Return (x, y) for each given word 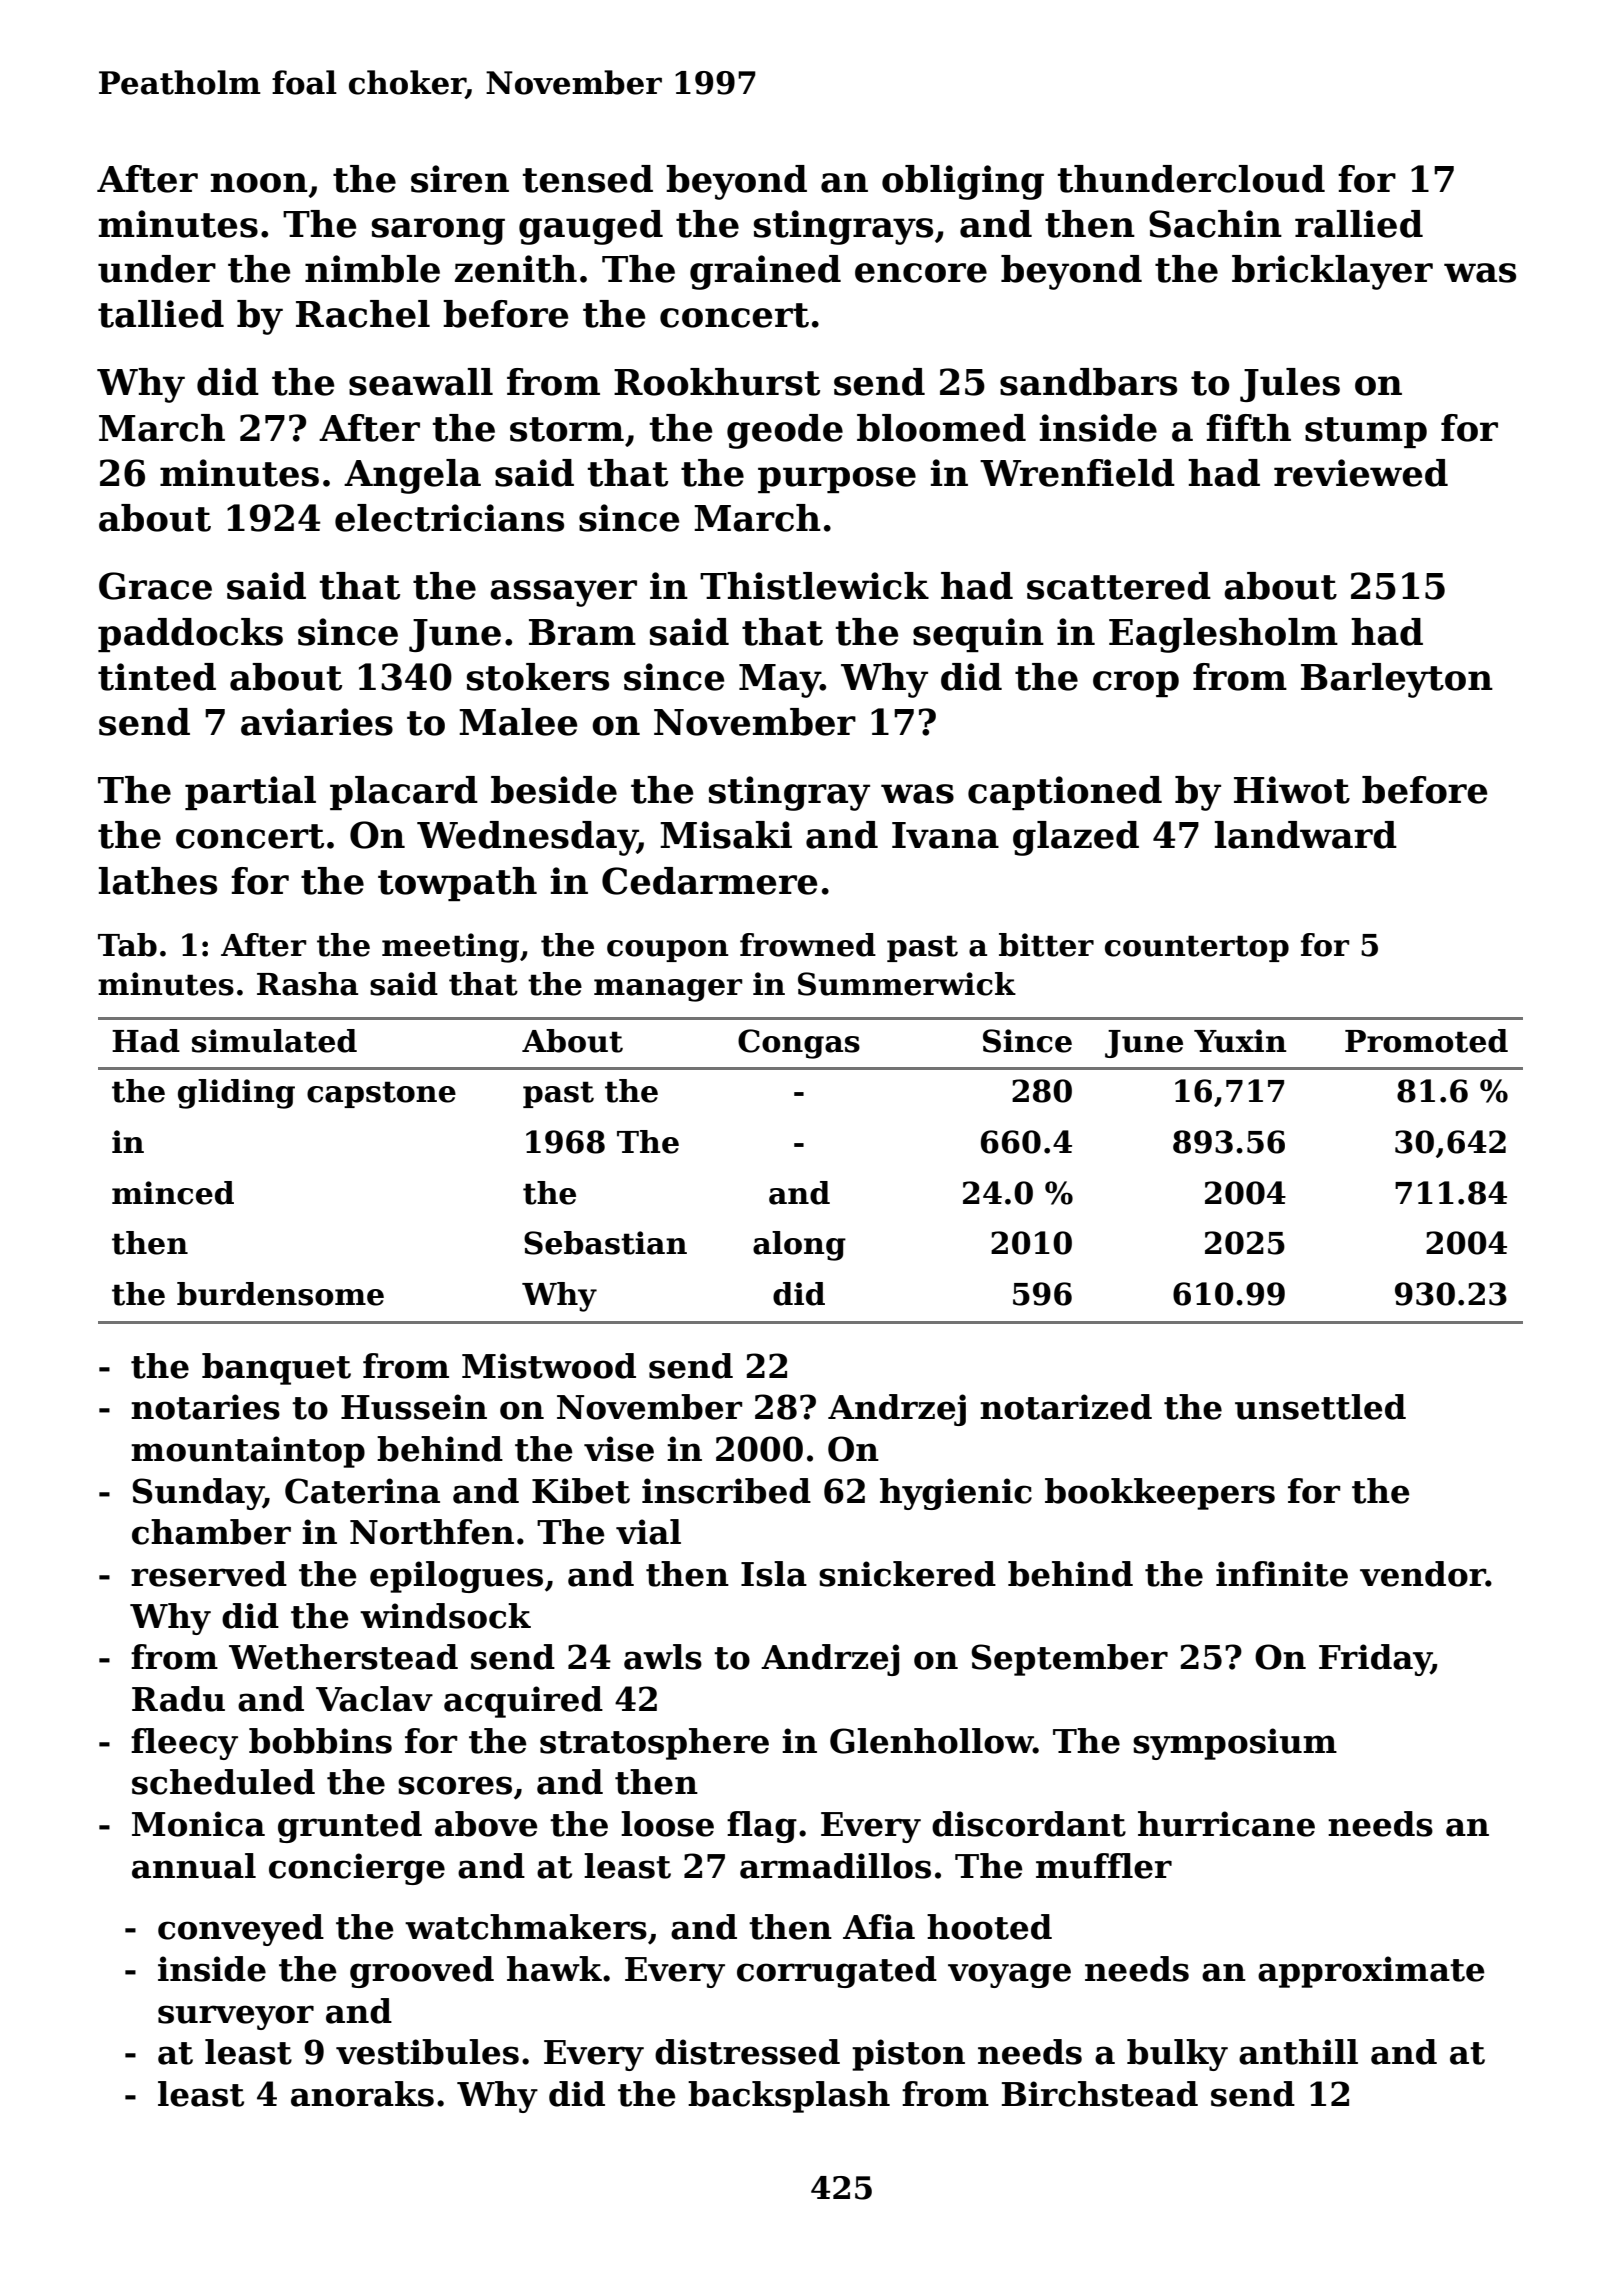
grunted (350, 1827)
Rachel (363, 314)
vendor (1423, 1574)
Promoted (1426, 1041)
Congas (799, 1044)
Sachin (1215, 224)
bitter (1046, 945)
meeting (450, 948)
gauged (591, 227)
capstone (381, 1094)
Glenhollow (931, 1741)
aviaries (317, 722)
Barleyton (1397, 680)
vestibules (427, 2052)
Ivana (945, 835)
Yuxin (1240, 1041)
